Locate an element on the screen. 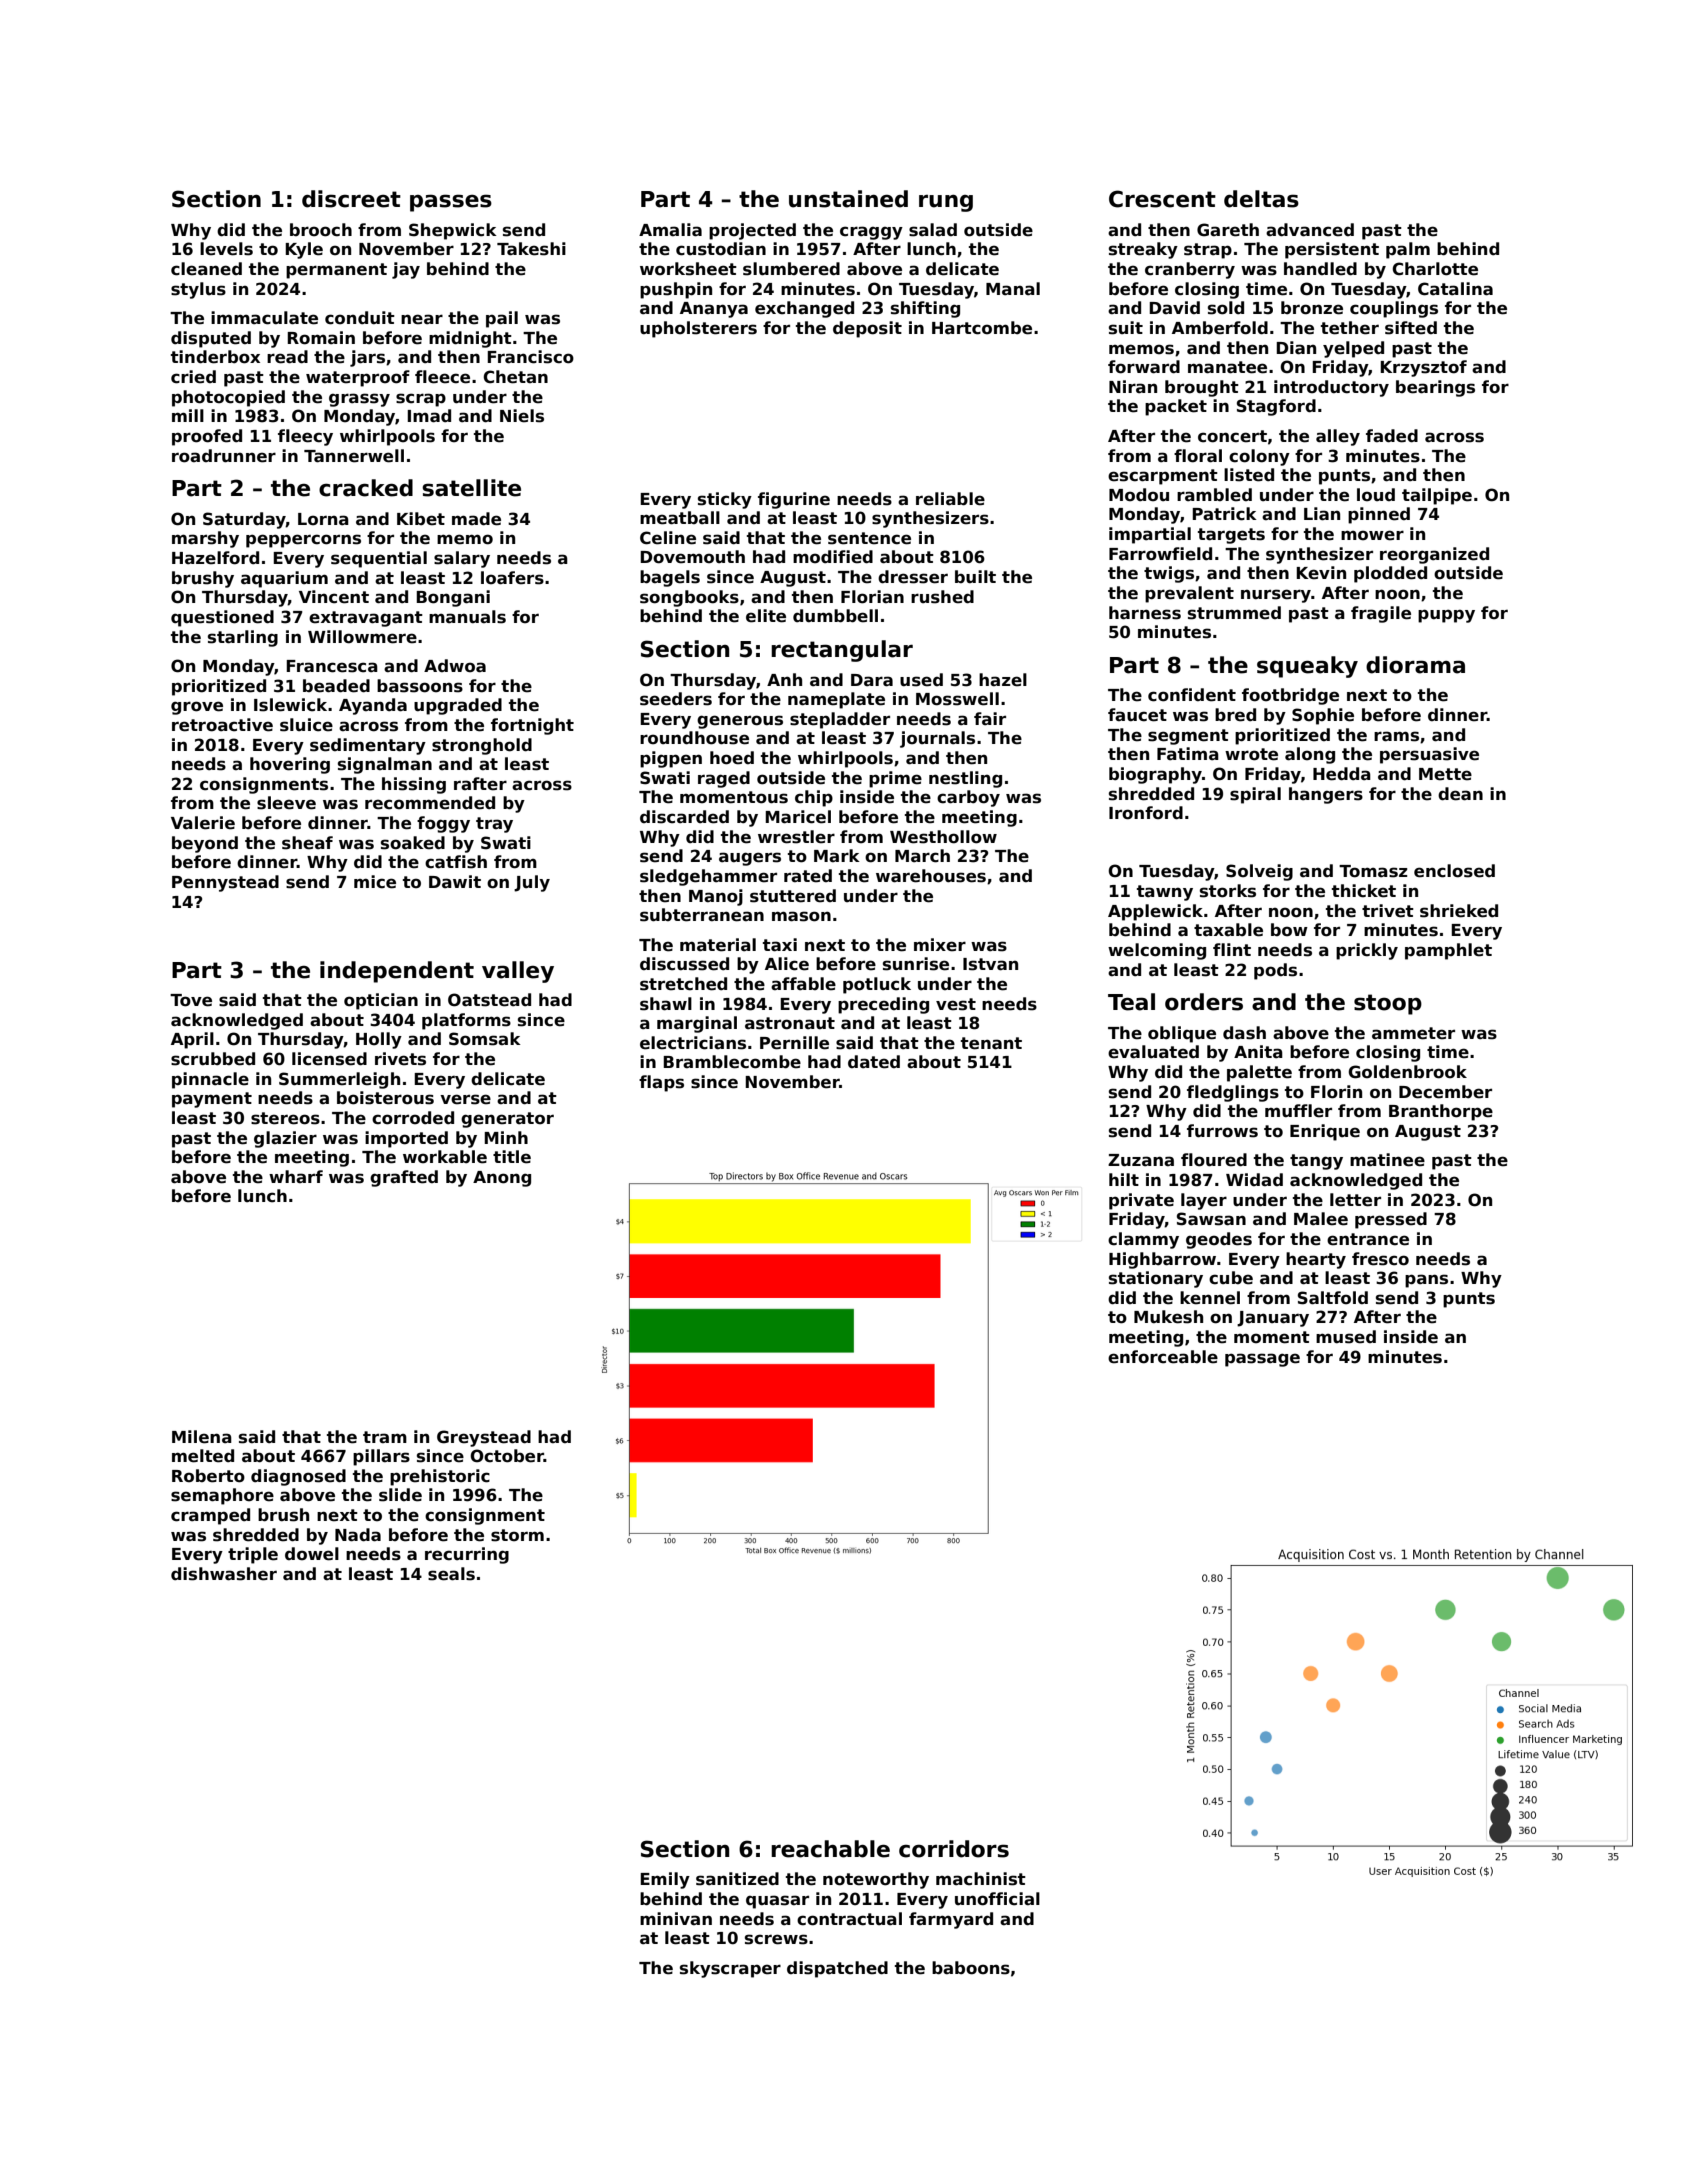 This screenshot has width=1683, height=2178. Alice is located at coordinates (787, 964).
